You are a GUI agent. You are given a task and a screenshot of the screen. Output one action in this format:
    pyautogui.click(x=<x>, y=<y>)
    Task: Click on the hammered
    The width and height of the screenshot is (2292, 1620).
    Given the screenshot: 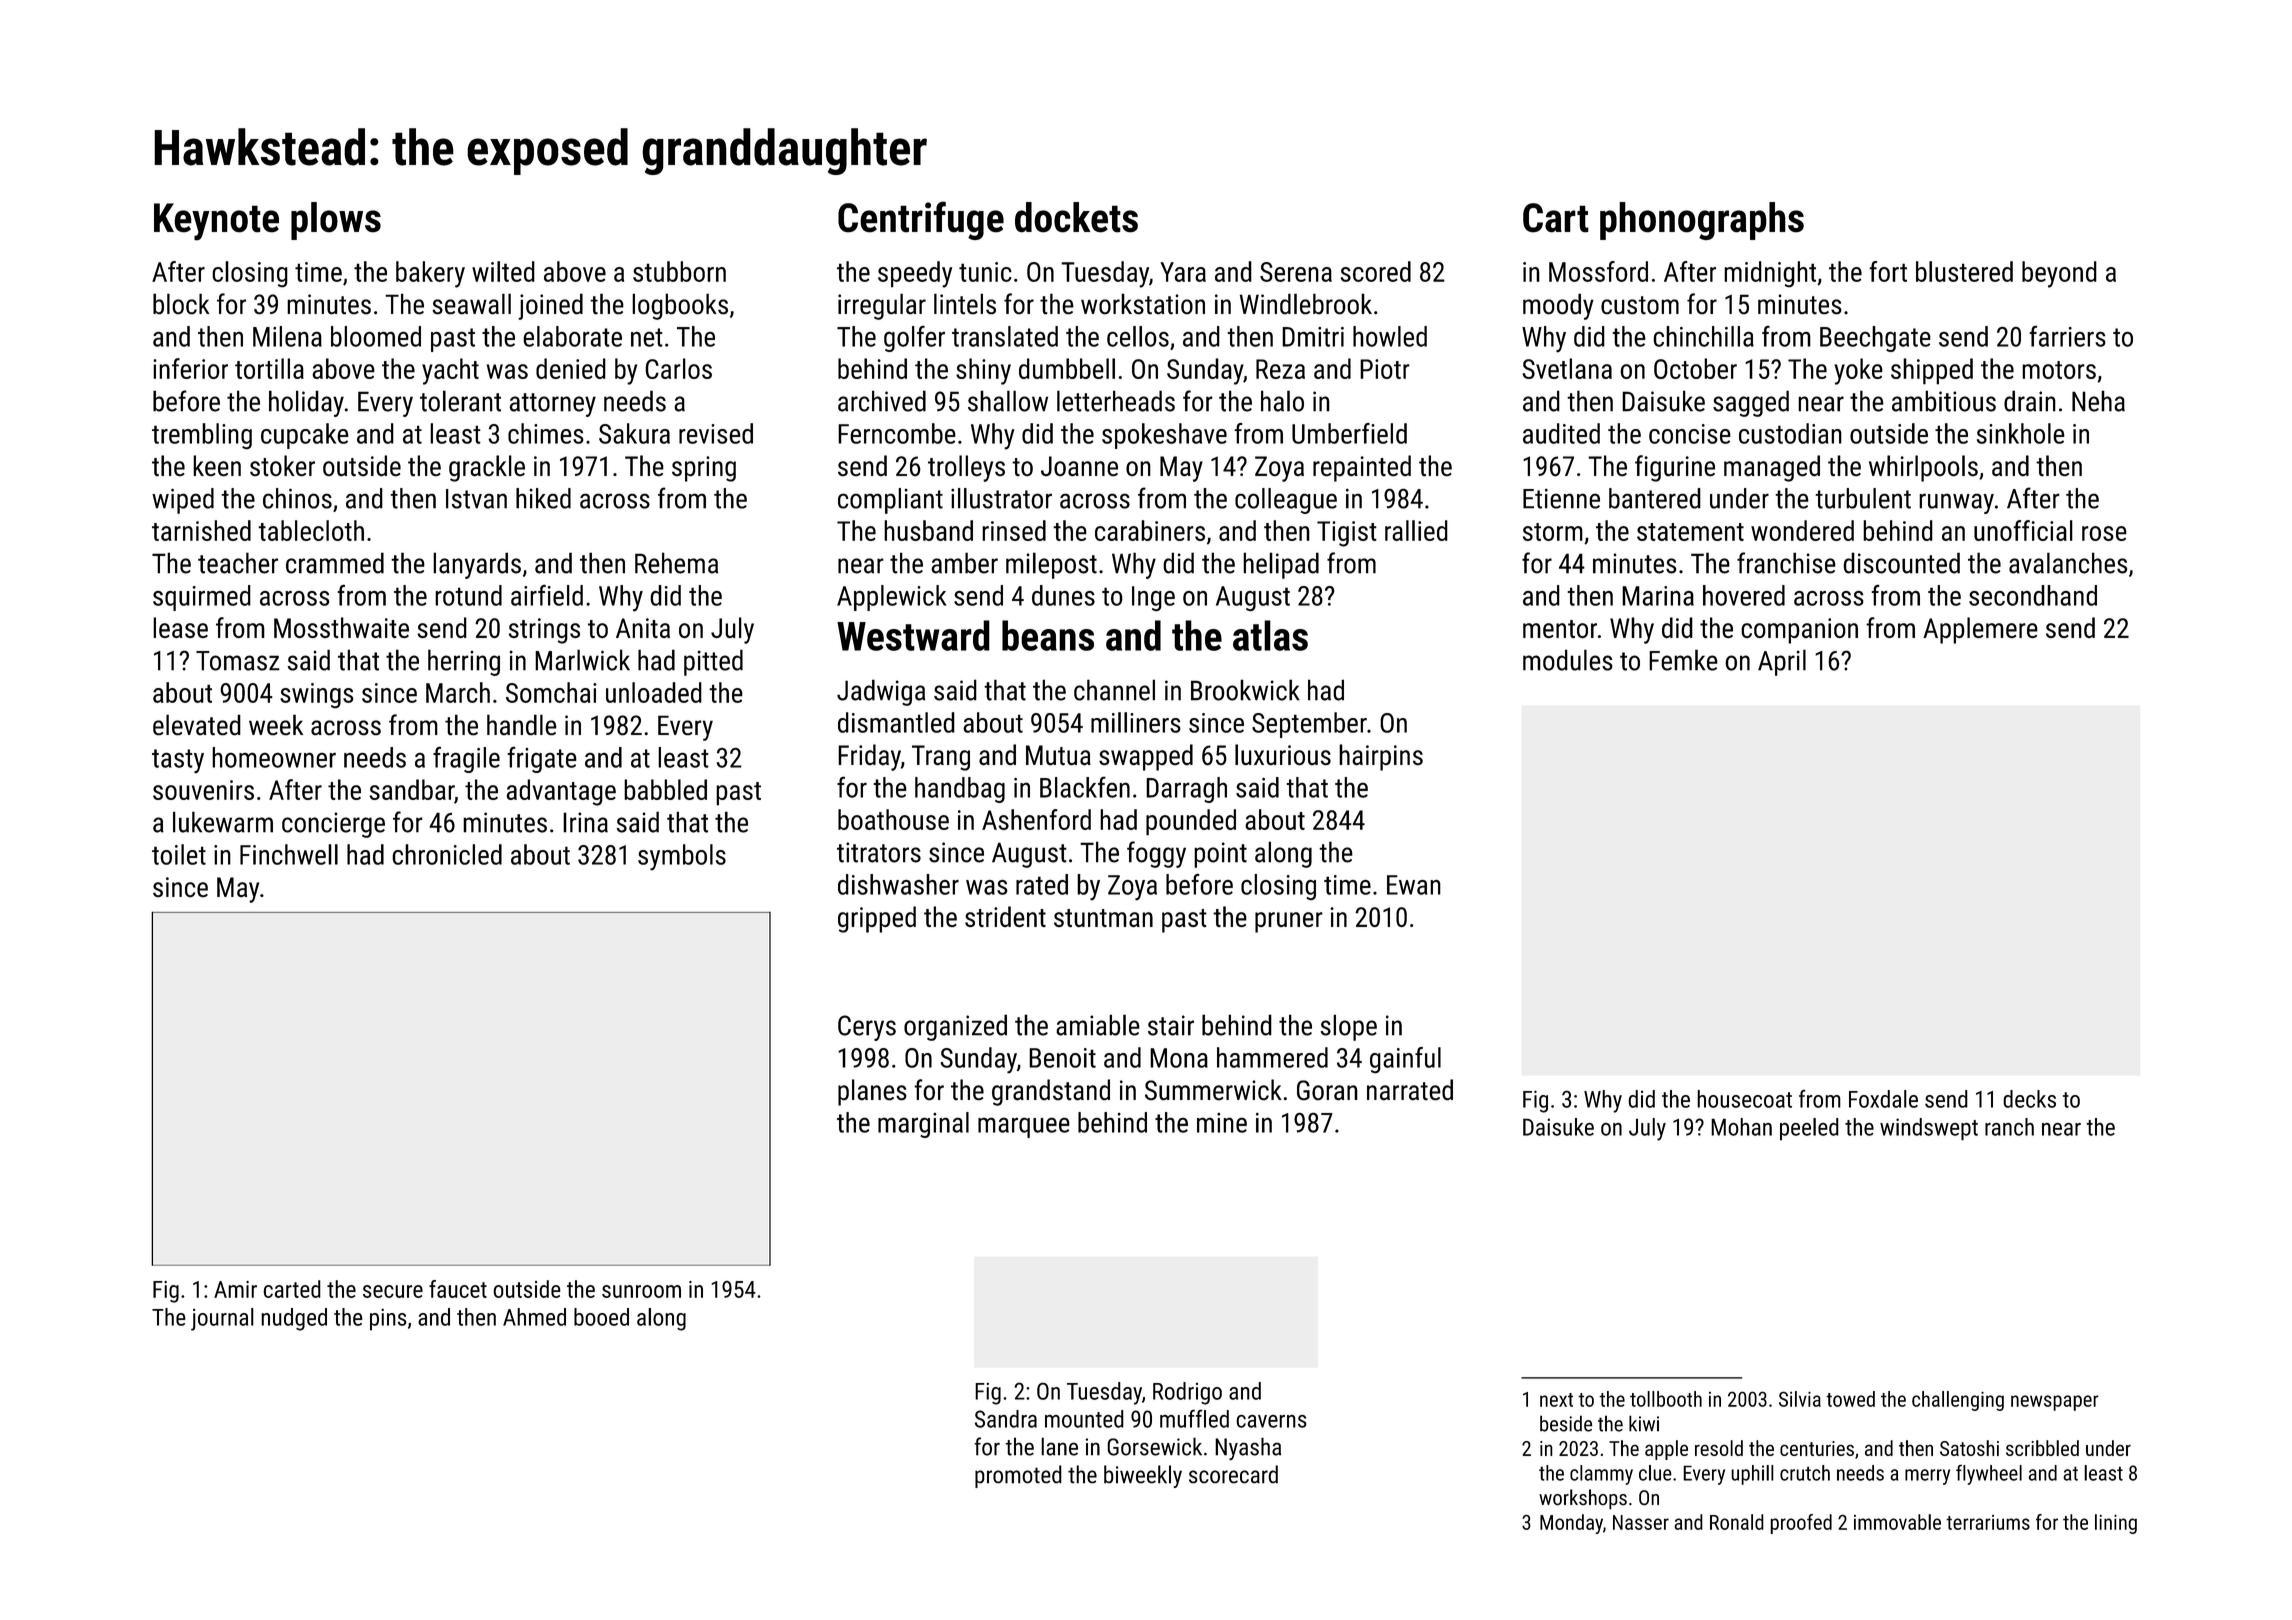 What is the action you would take?
    pyautogui.click(x=1272, y=1057)
